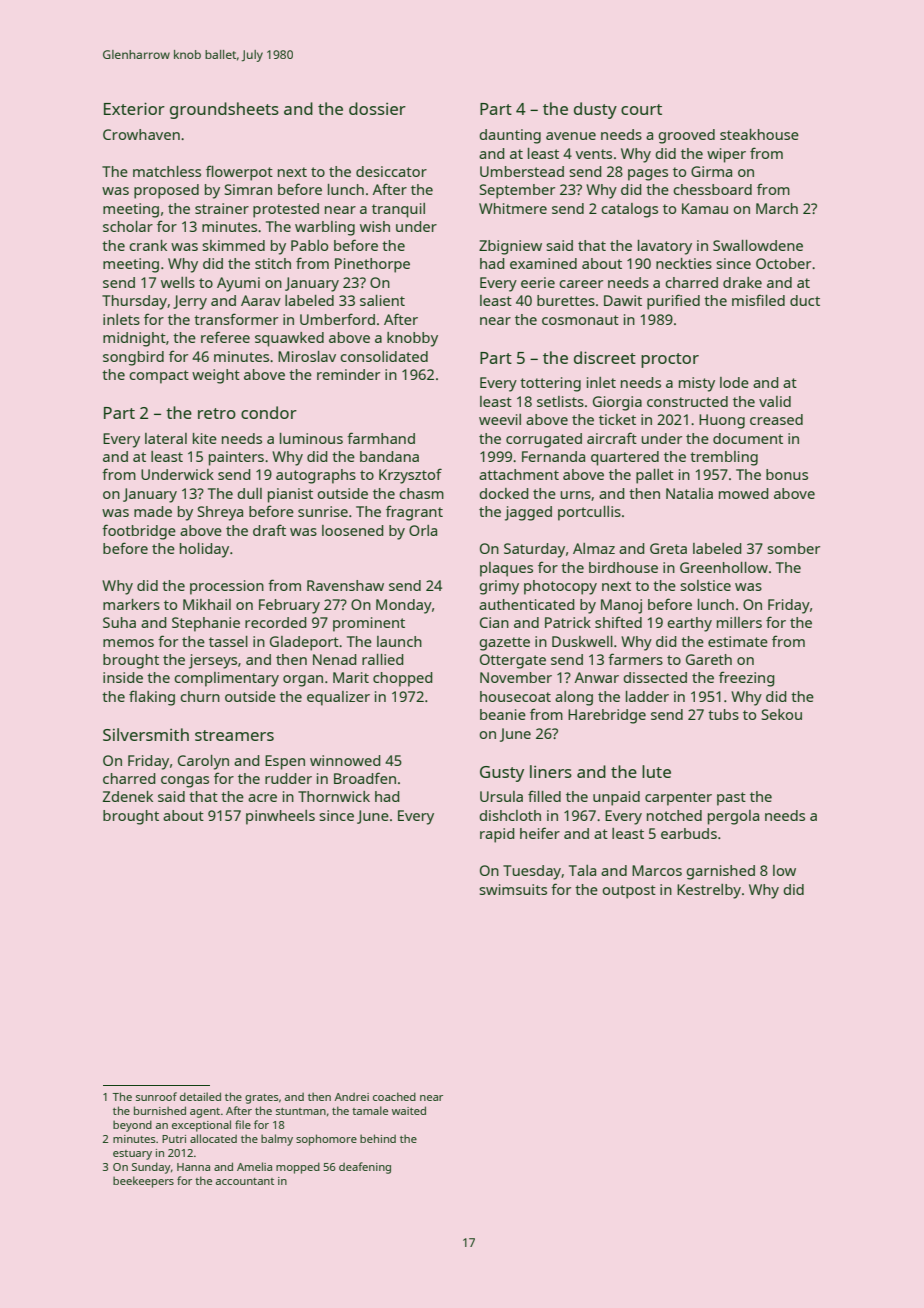  I want to click on document, so click(748, 438).
